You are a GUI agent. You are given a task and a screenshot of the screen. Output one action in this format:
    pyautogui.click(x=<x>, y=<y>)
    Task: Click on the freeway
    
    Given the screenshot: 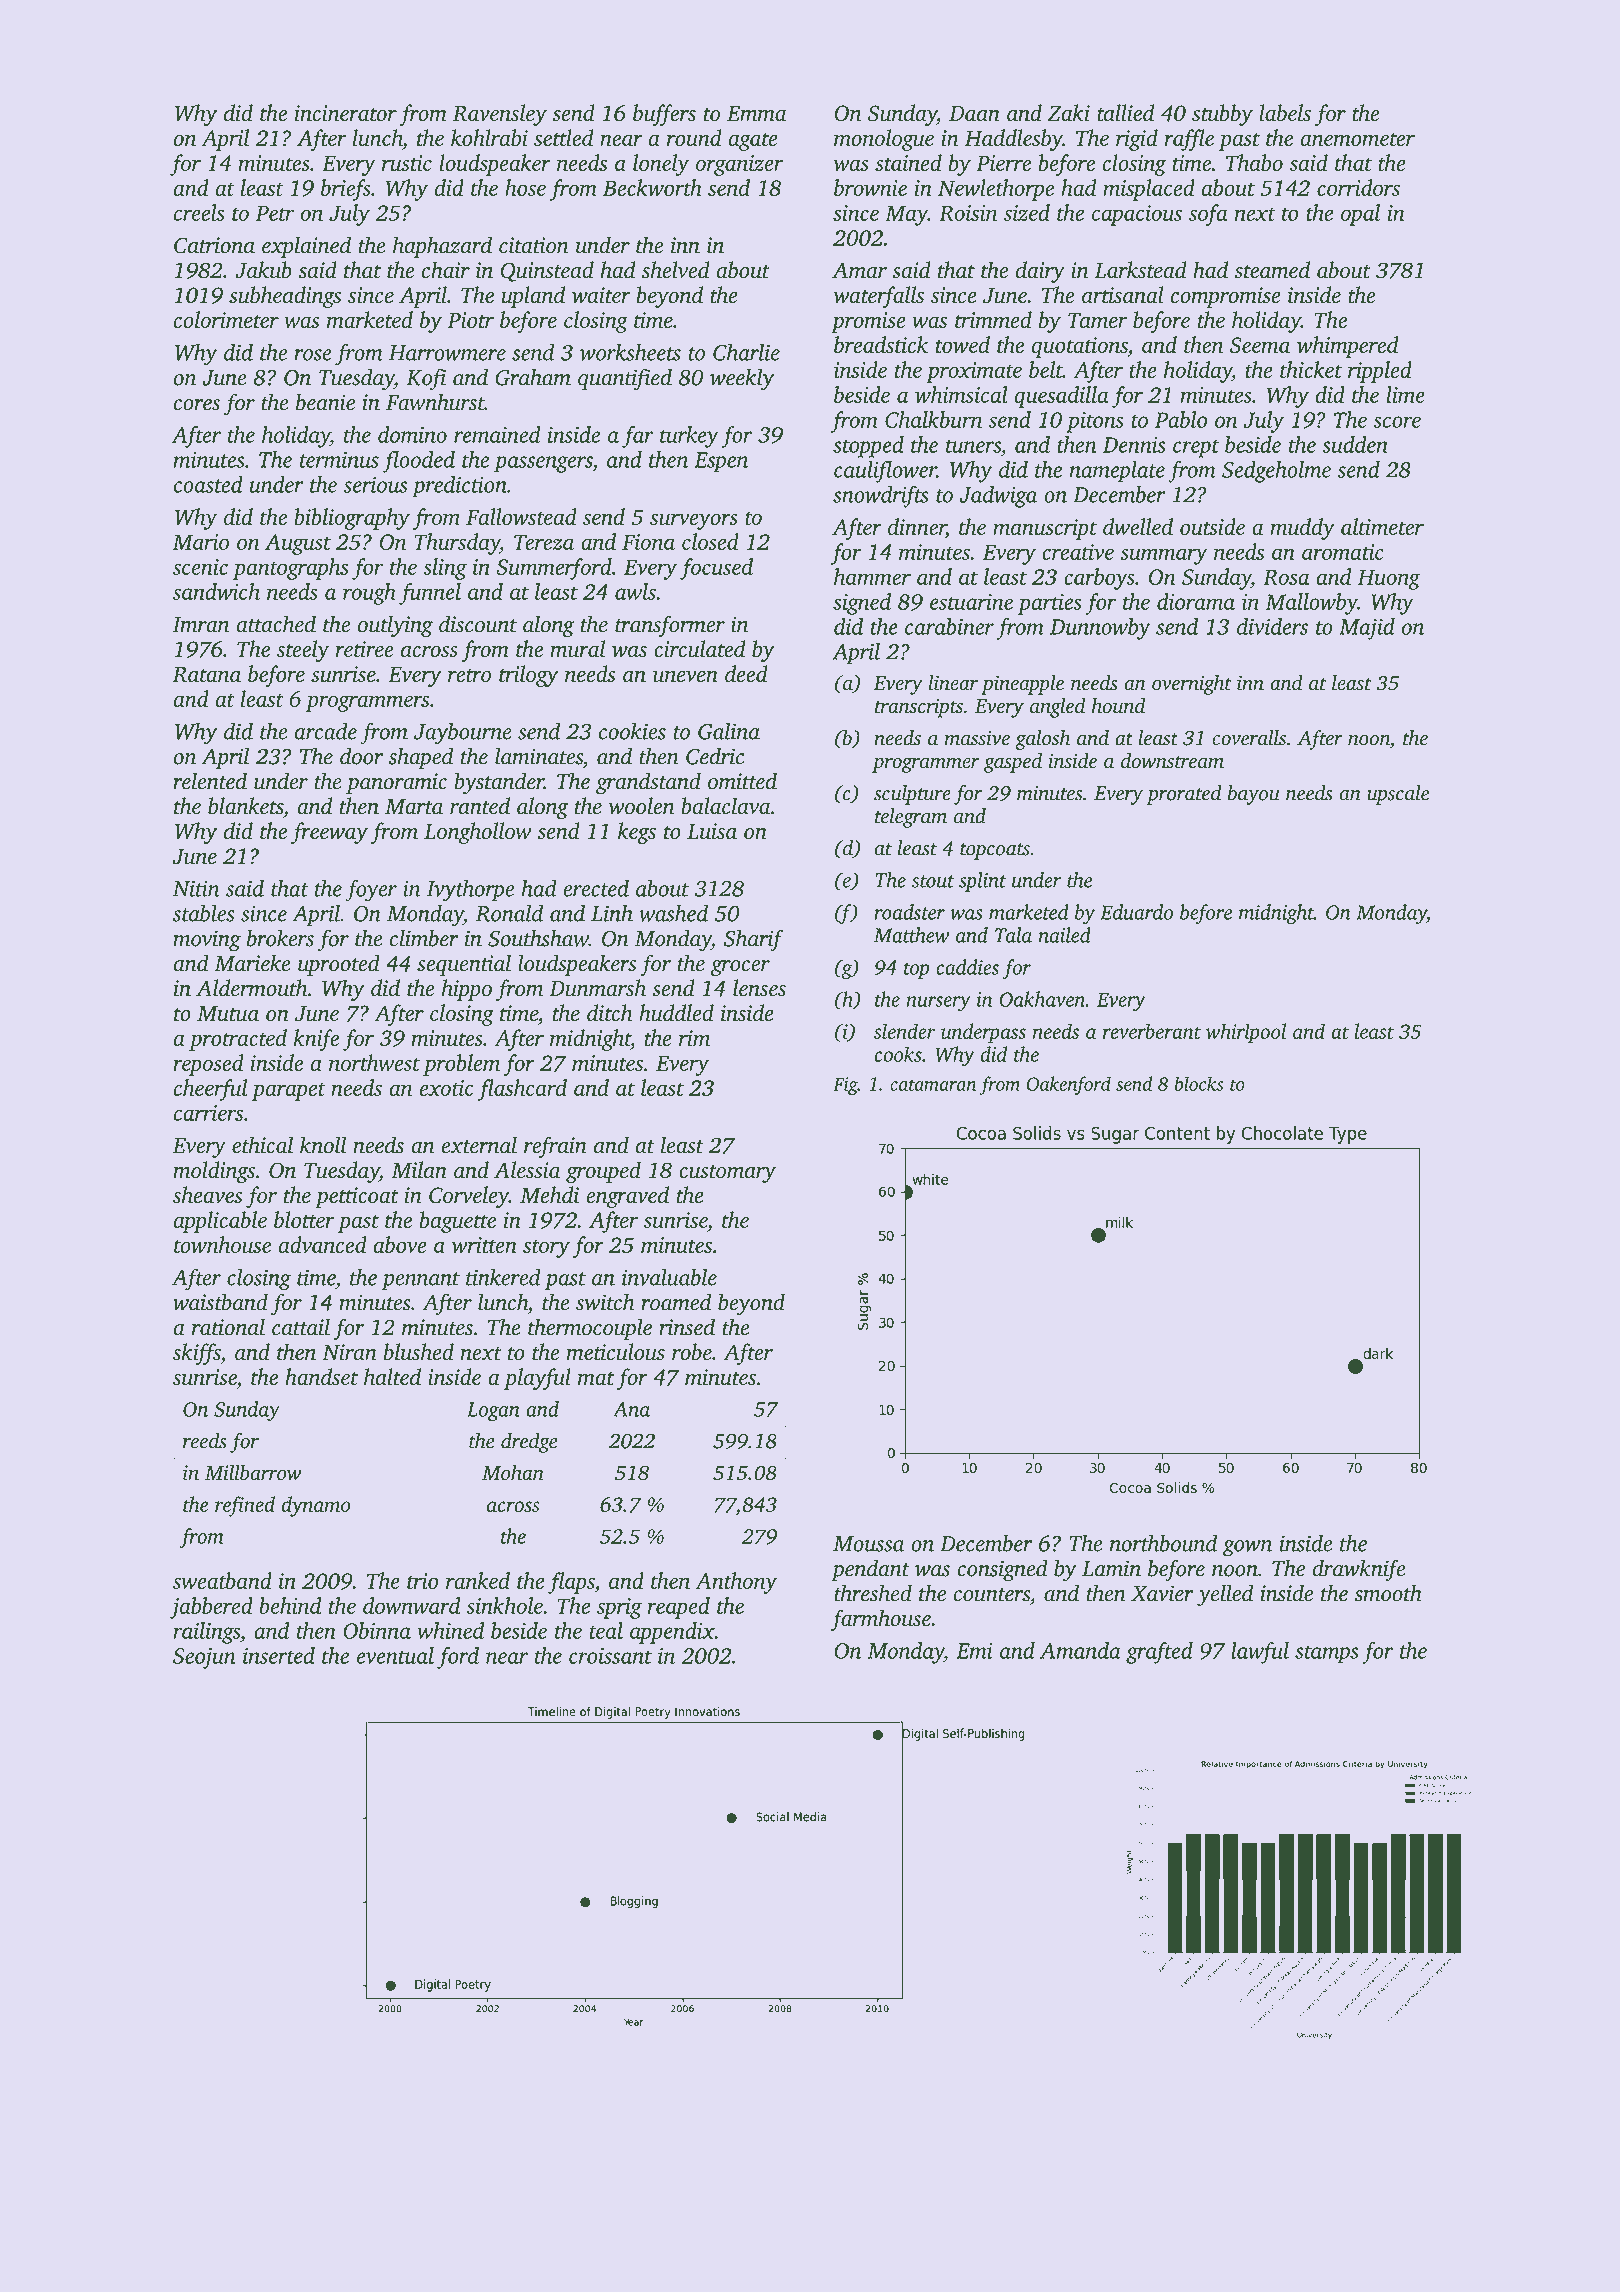 What is the action you would take?
    pyautogui.click(x=329, y=833)
